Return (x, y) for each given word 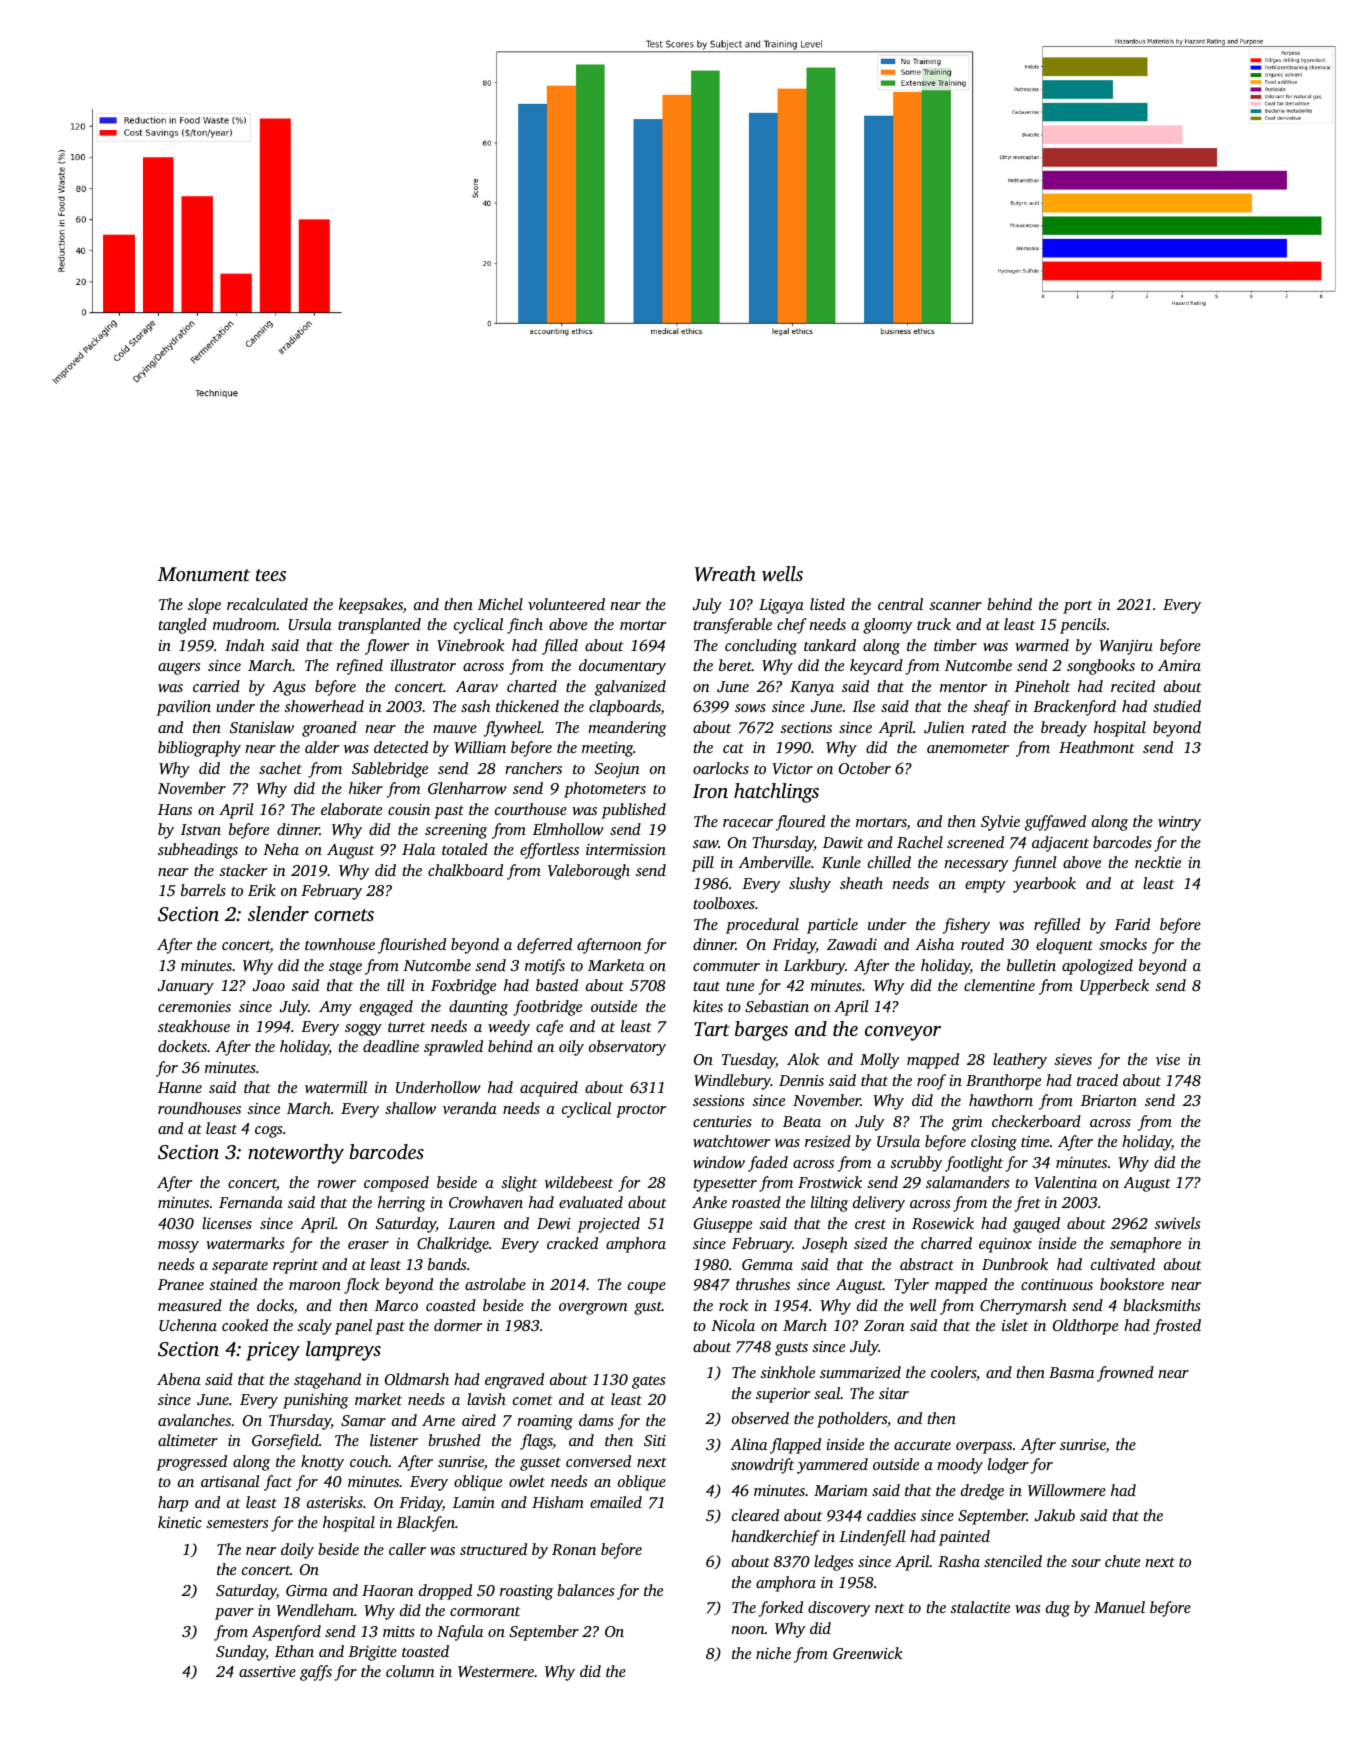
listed (827, 604)
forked (781, 1609)
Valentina (1065, 1182)
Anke (709, 1202)
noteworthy (296, 1154)
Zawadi (852, 944)
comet (533, 1400)
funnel (1034, 864)
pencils (1083, 626)
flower (387, 647)
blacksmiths (1161, 1305)
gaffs (316, 1673)
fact (278, 1483)
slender (278, 913)
